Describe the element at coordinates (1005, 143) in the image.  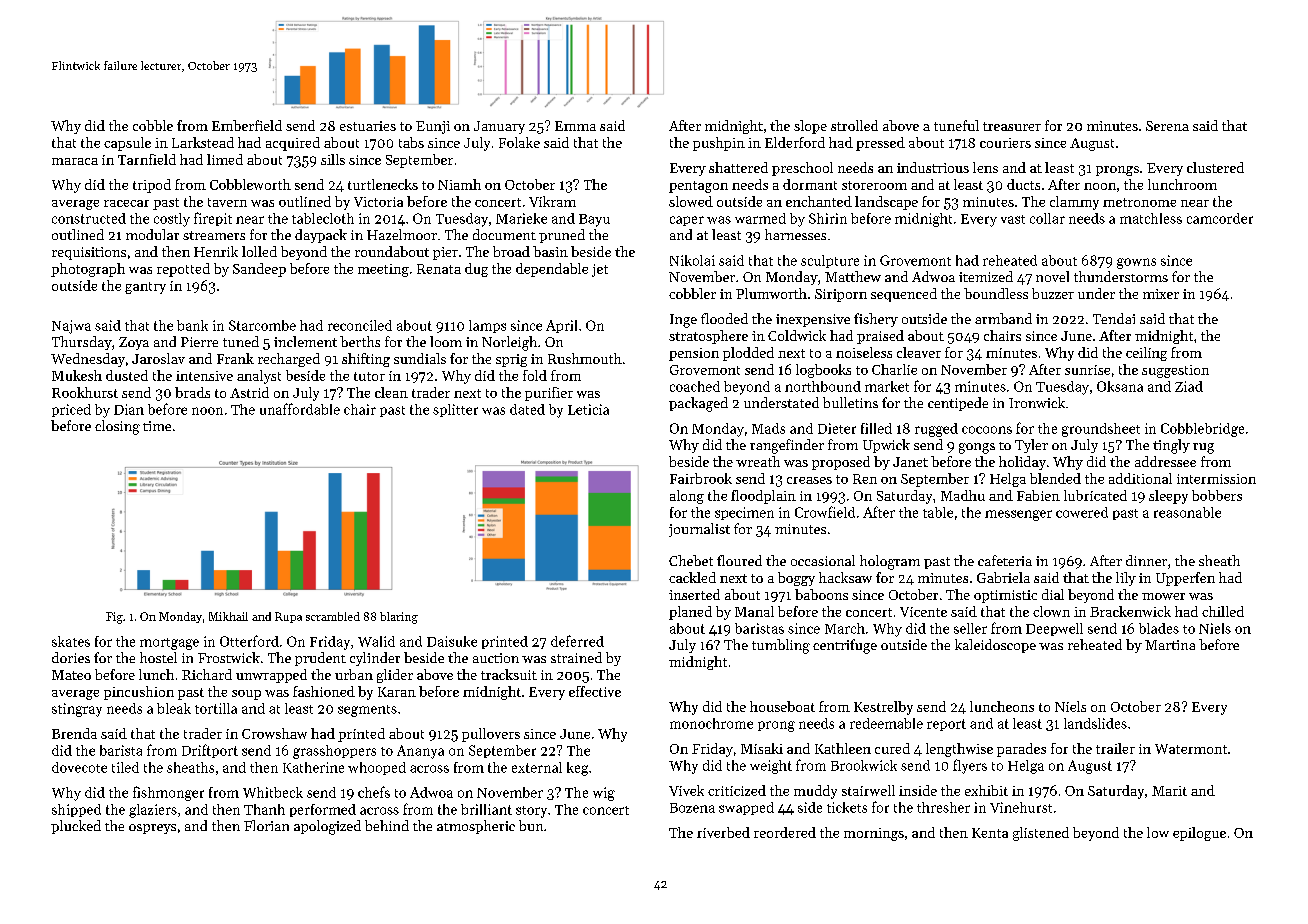
I see `couriers` at that location.
